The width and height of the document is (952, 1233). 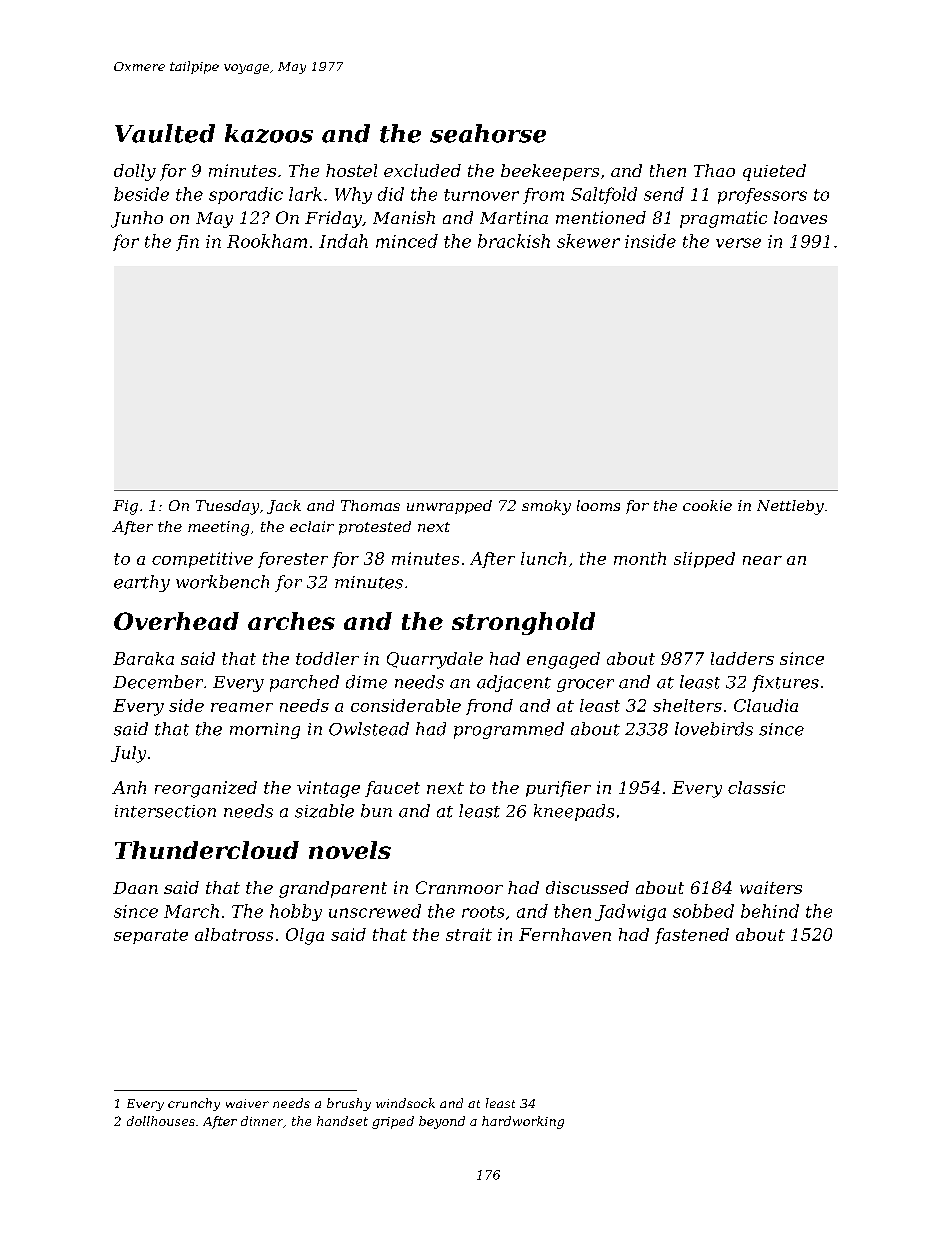 I want to click on verse, so click(x=738, y=243).
